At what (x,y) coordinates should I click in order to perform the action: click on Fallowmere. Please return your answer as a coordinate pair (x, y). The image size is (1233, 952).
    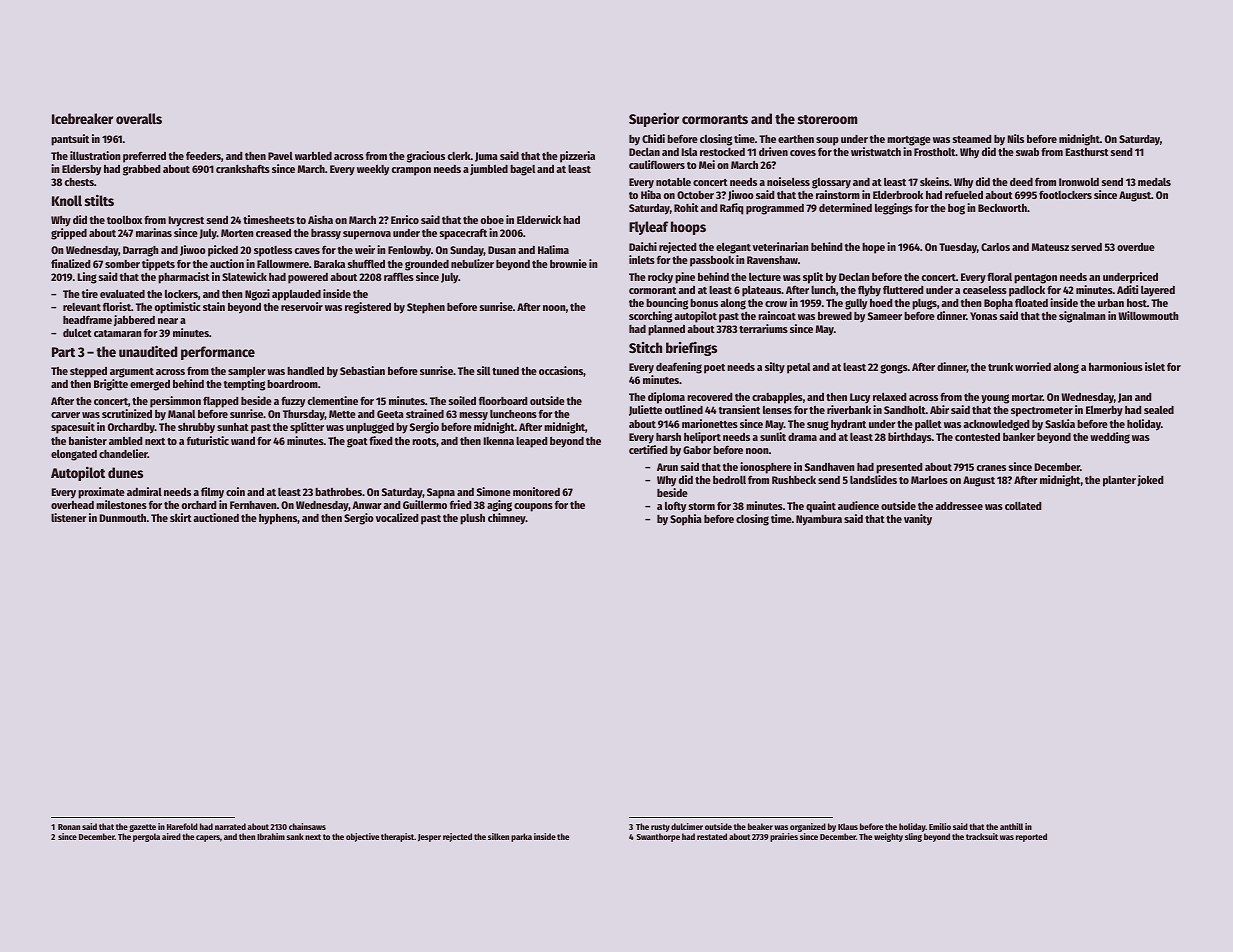
    Looking at the image, I should click on (283, 264).
